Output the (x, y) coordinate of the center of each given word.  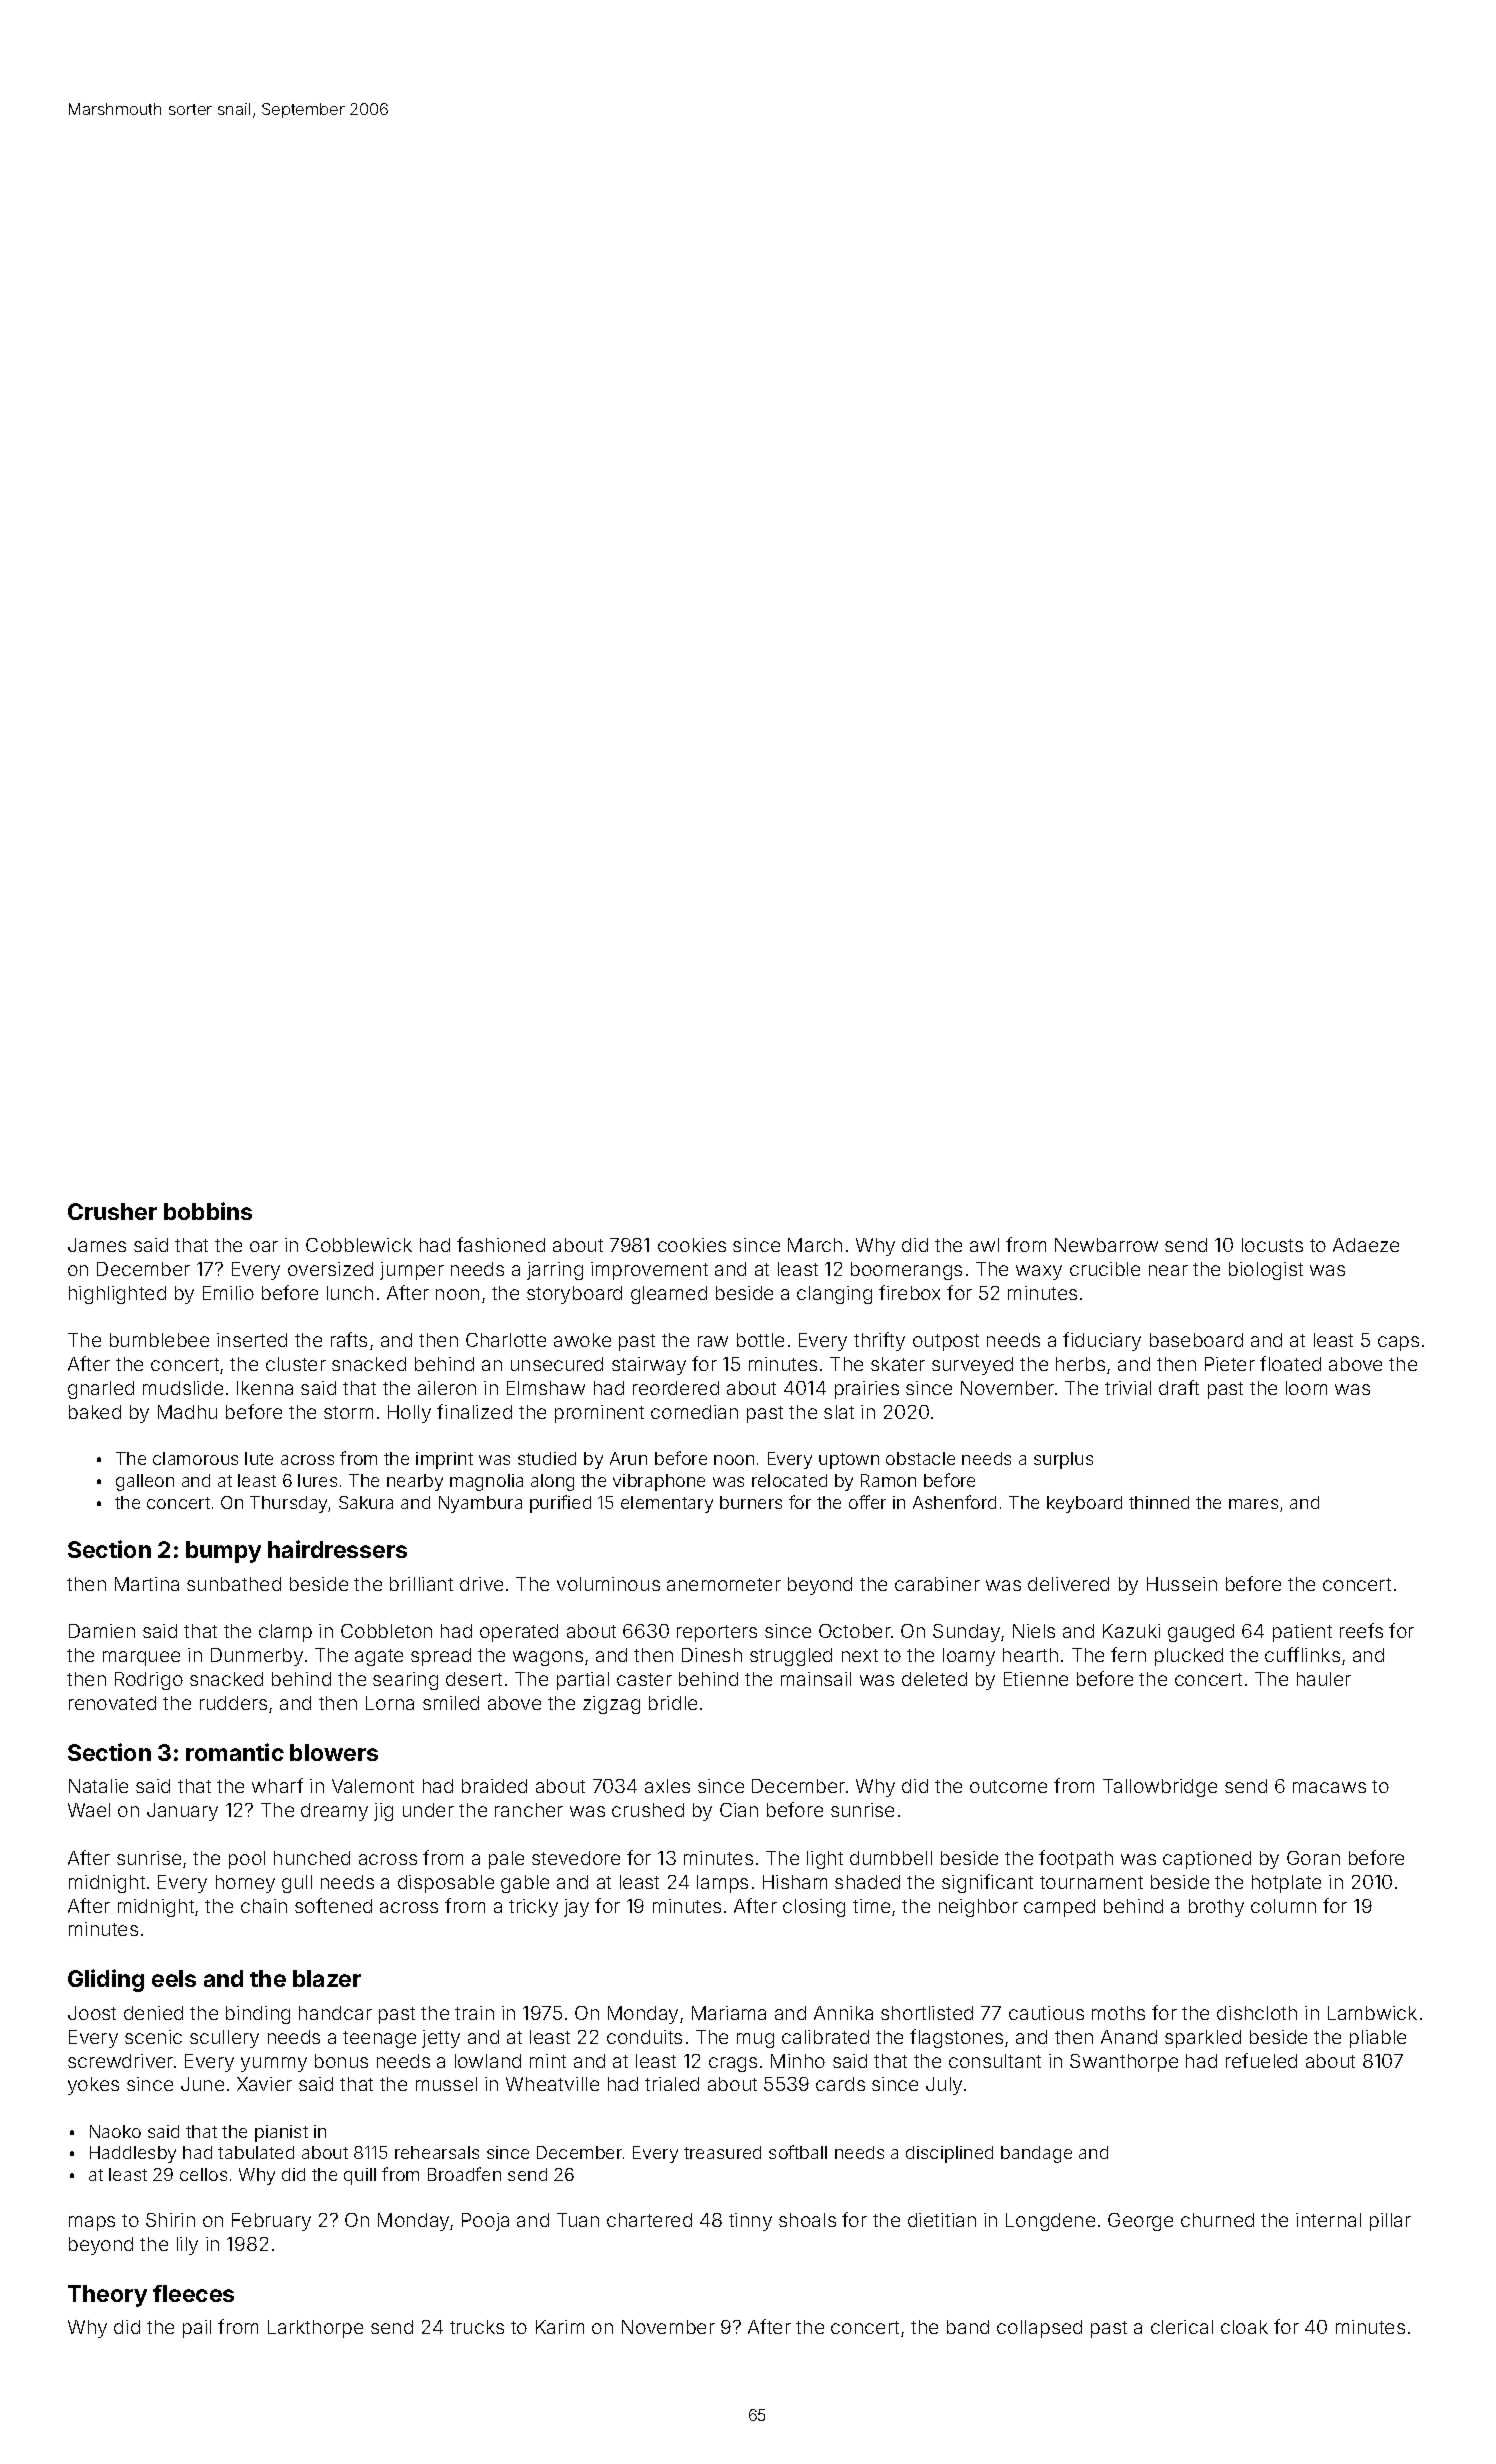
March (815, 1245)
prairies (867, 1390)
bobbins (208, 1211)
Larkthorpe (315, 2329)
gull (297, 1884)
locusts (1272, 1245)
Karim (560, 2327)
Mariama (729, 2013)
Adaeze (1366, 1245)
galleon (145, 1482)
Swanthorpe (1124, 2063)
